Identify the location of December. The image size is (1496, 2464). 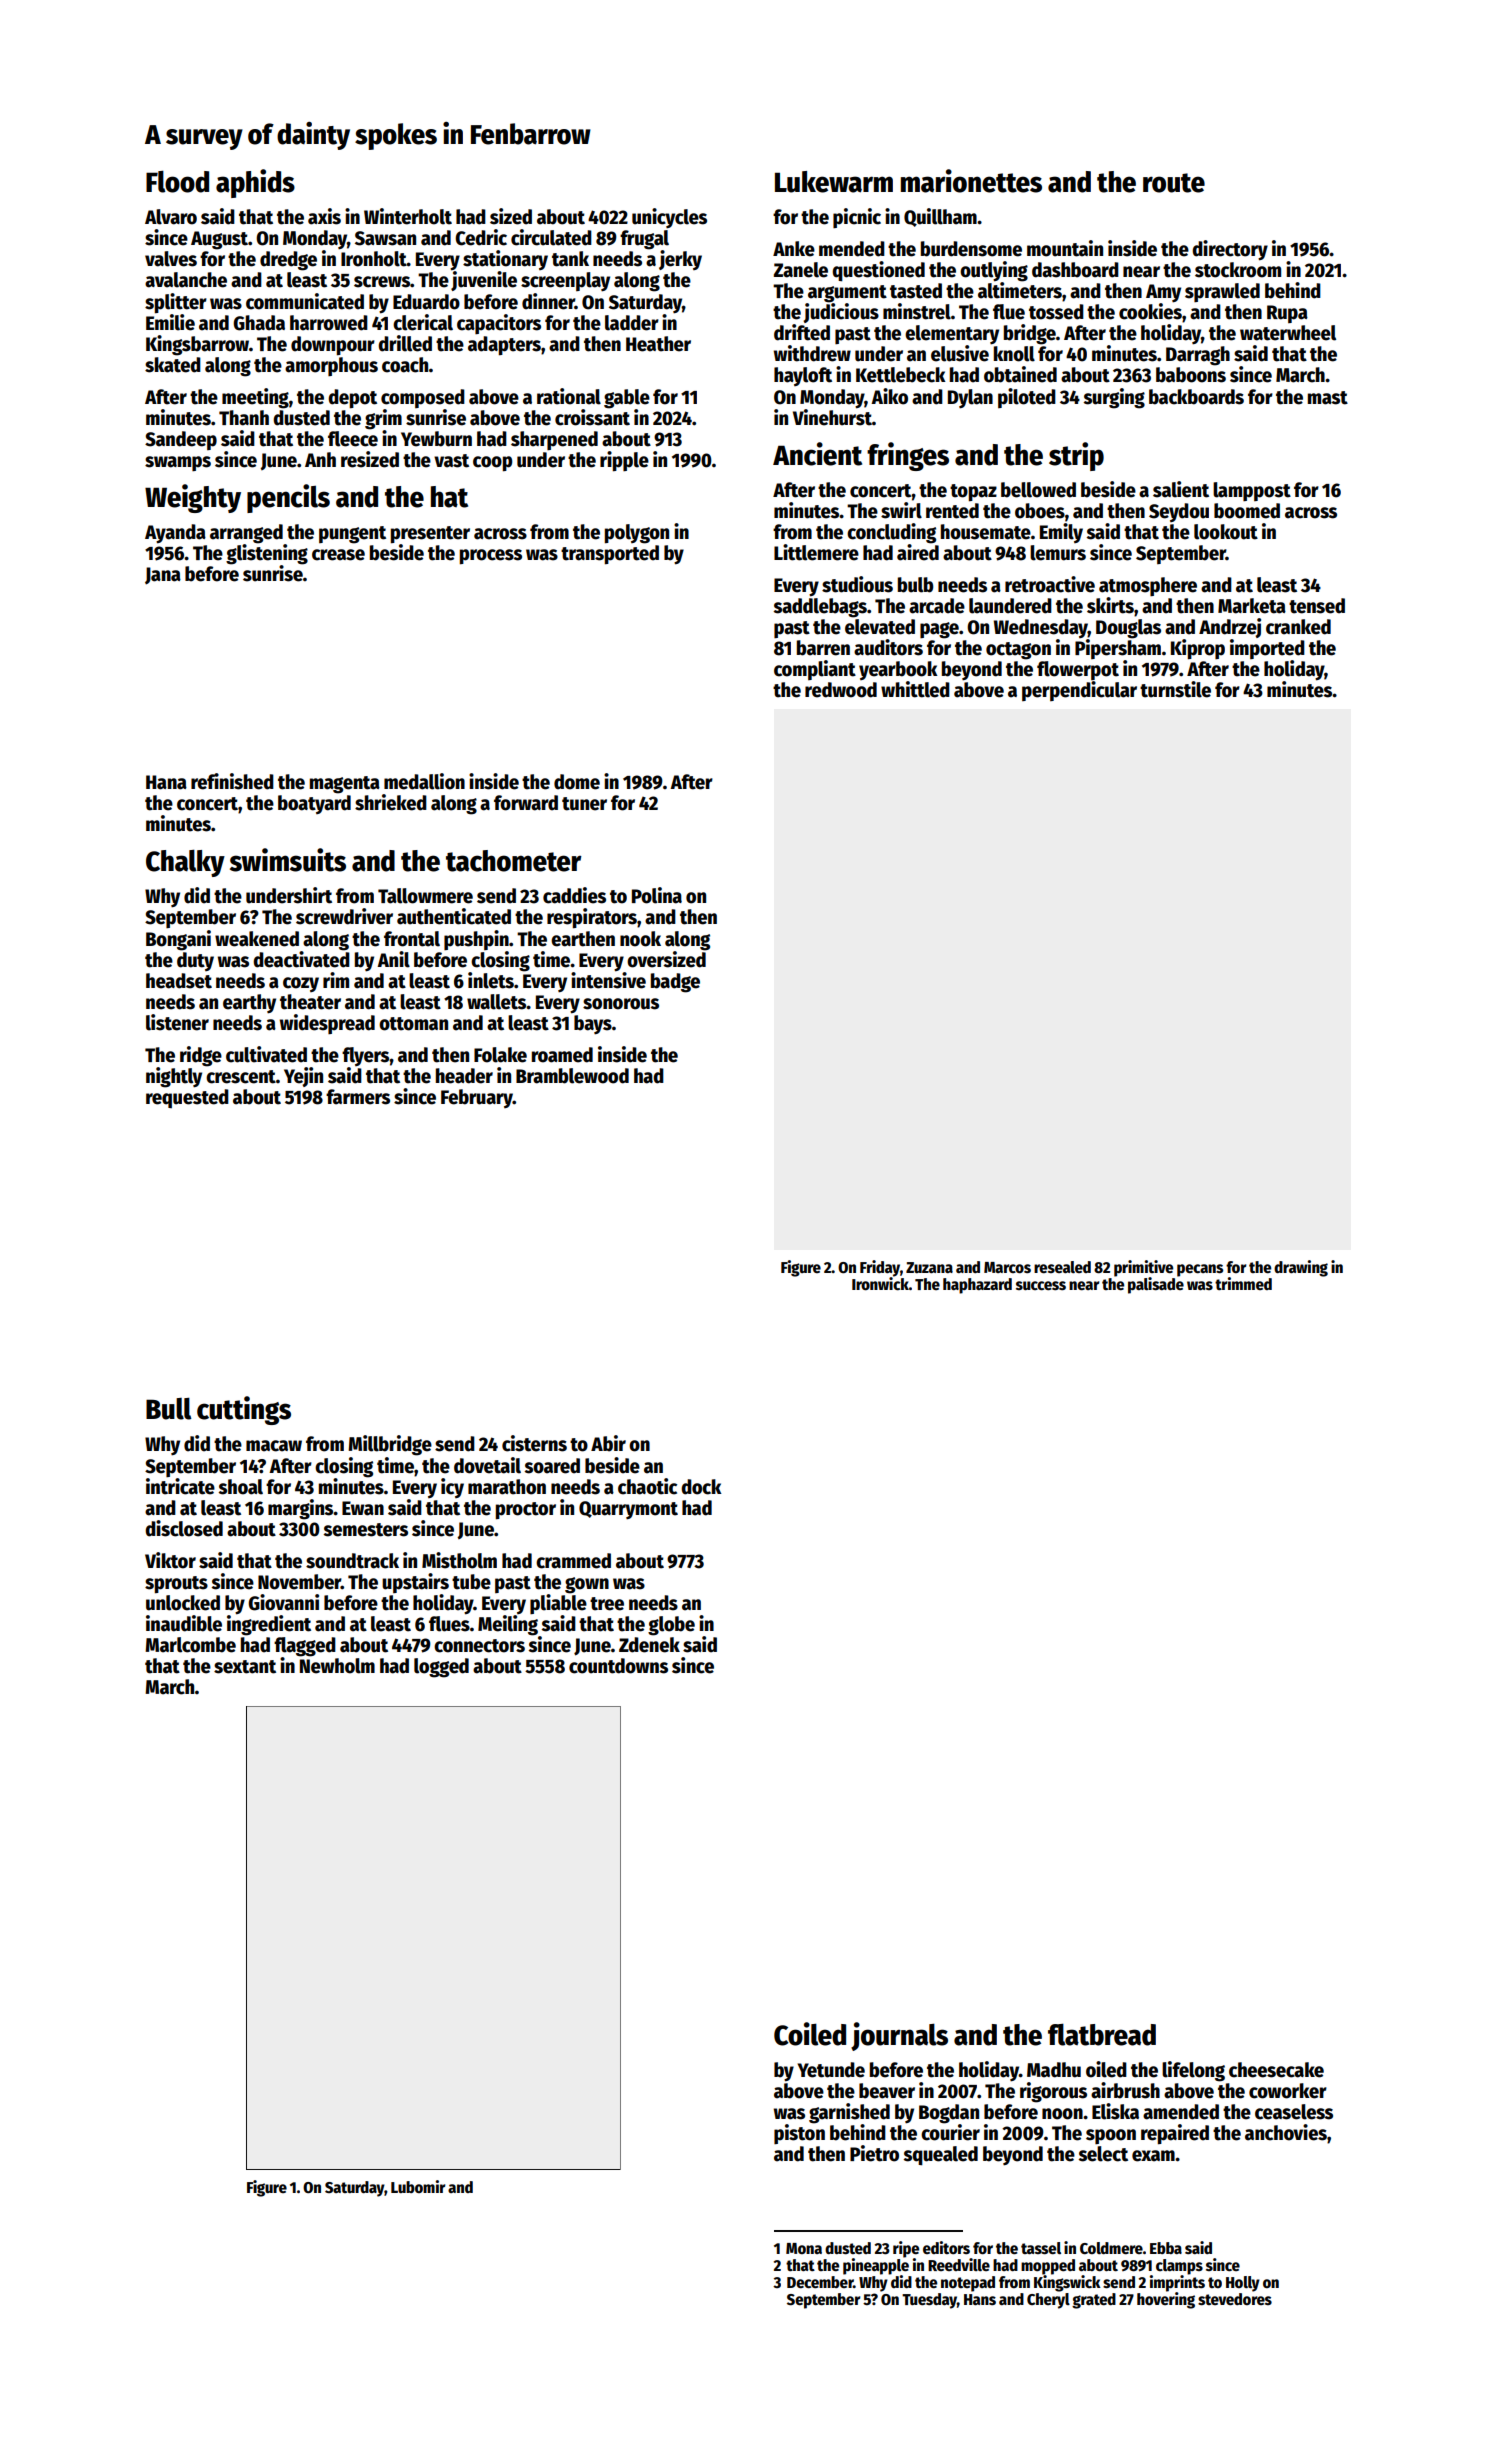
(820, 2282).
